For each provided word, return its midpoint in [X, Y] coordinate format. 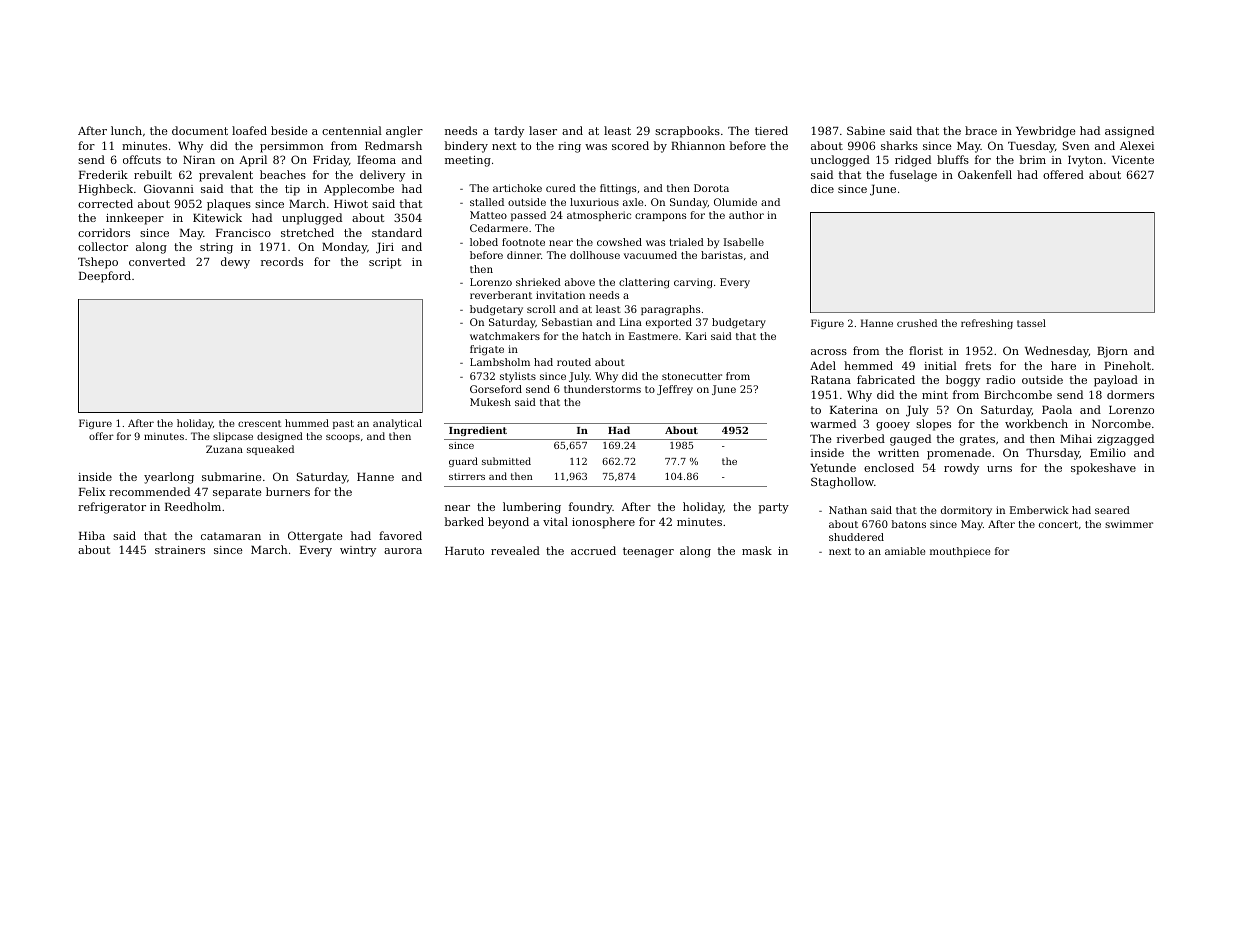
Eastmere [653, 336]
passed [528, 216]
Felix [92, 491]
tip [292, 190]
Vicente [1133, 160]
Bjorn [1112, 352]
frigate [487, 350]
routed [574, 362]
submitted [506, 461]
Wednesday [1057, 352]
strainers [180, 550]
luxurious [594, 202]
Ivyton [1085, 161]
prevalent [226, 176]
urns [999, 469]
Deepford [105, 277]
